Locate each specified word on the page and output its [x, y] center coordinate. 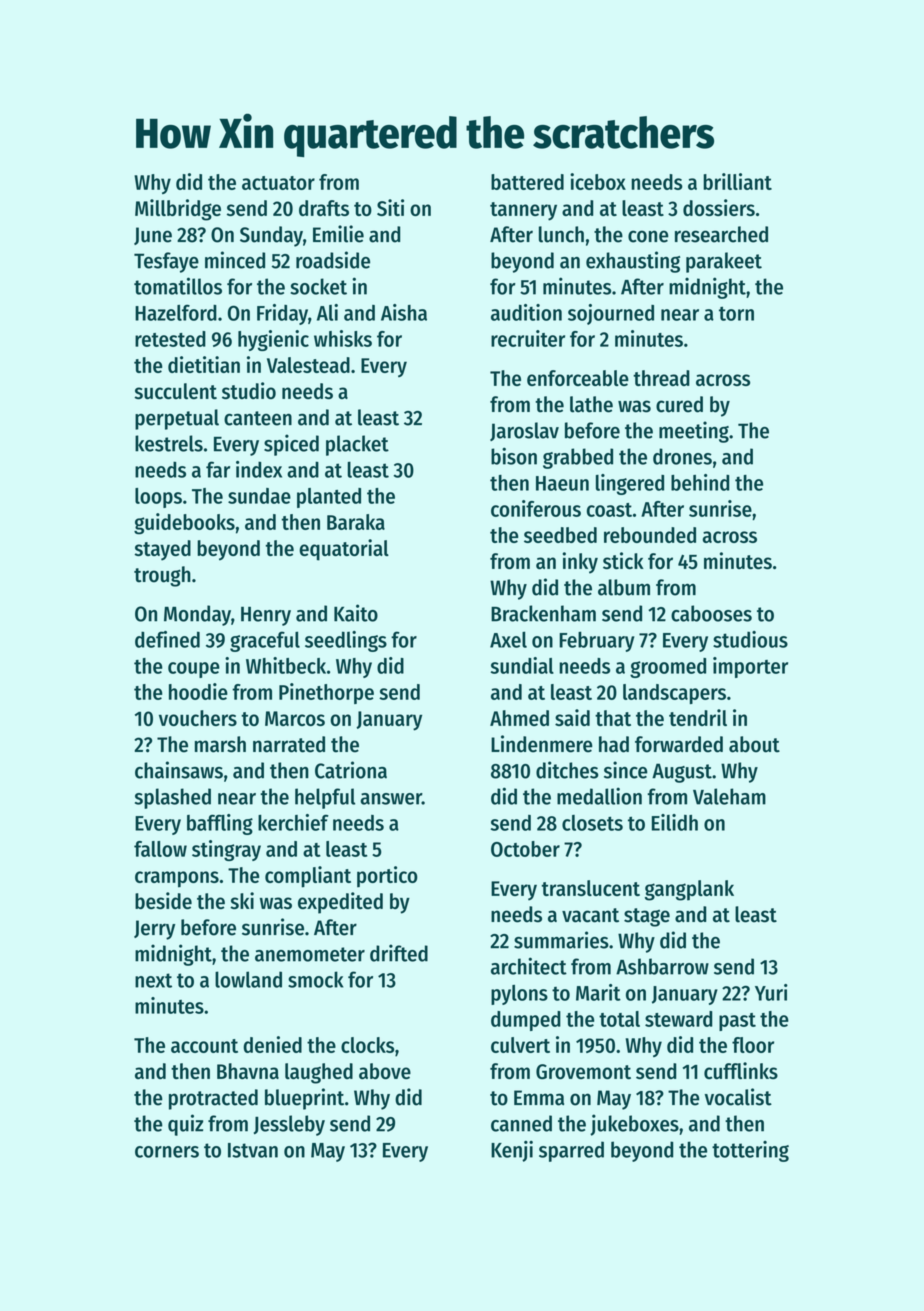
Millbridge [178, 210]
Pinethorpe [326, 693]
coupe [194, 670]
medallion [599, 796]
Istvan [253, 1150]
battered [527, 182]
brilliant [737, 181]
